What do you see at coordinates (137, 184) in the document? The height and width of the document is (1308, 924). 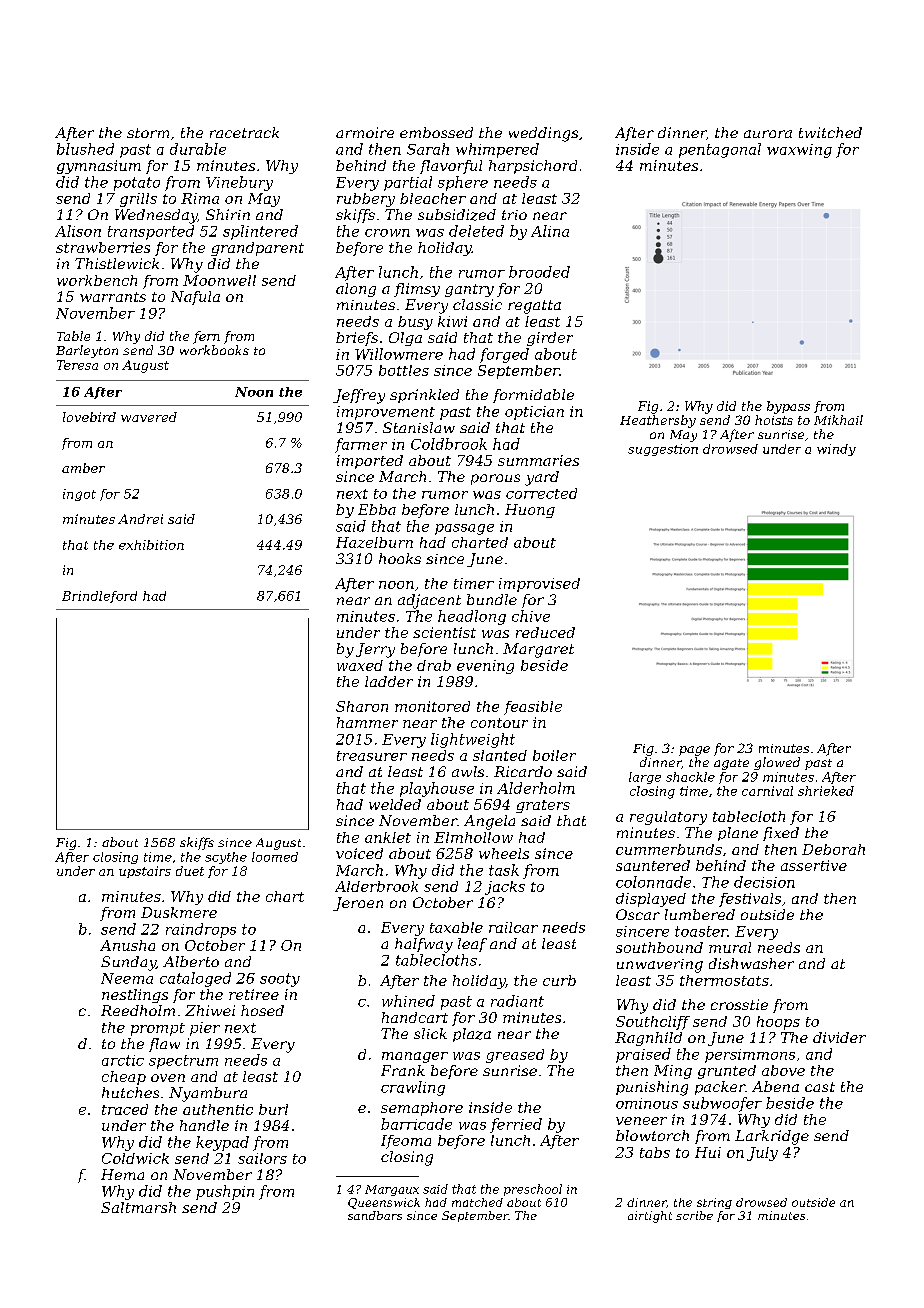 I see `potato` at bounding box center [137, 184].
